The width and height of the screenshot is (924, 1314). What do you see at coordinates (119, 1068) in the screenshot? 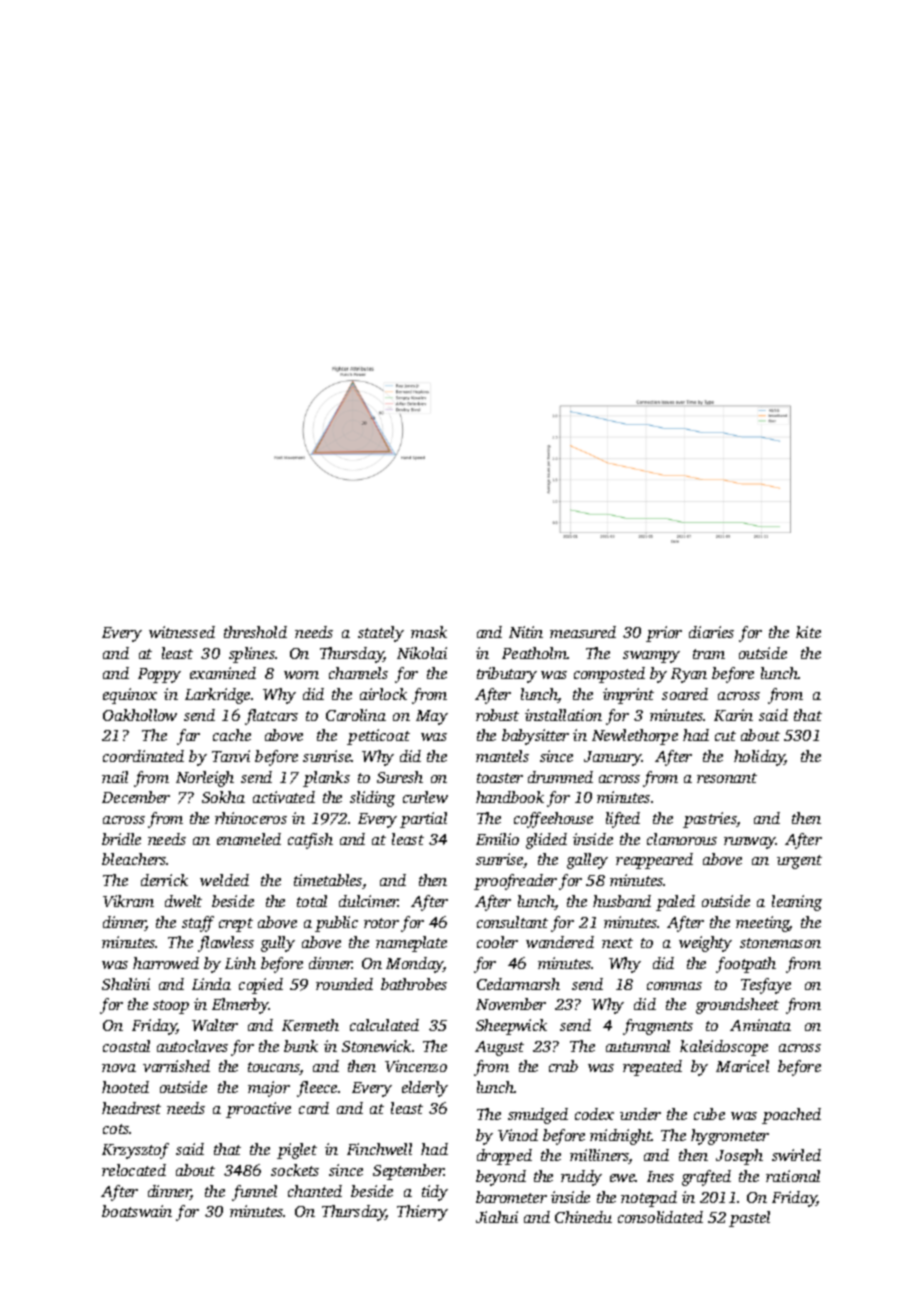
I see `nova` at bounding box center [119, 1068].
